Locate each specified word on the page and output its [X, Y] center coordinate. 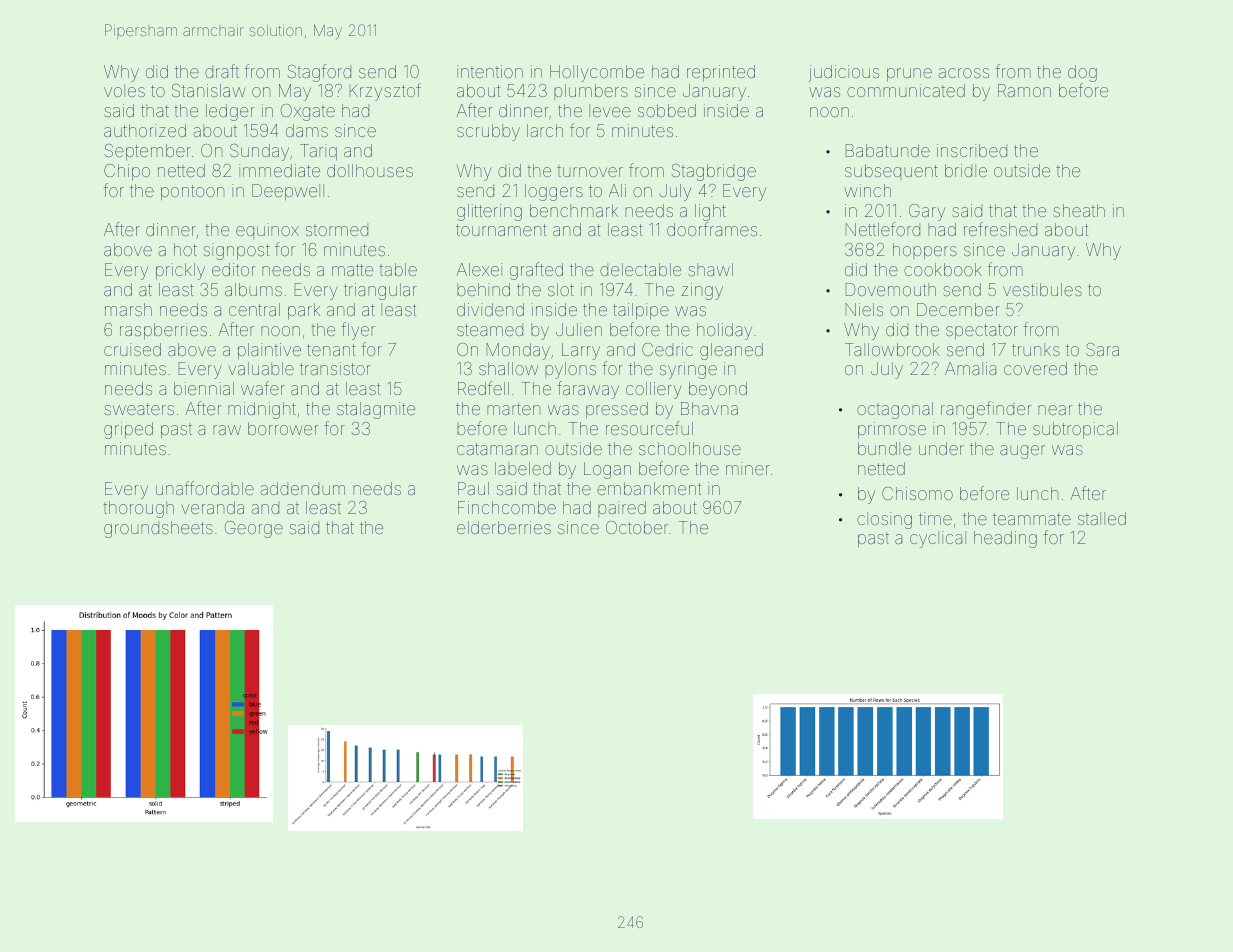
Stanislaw [209, 90]
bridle [966, 170]
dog [1082, 73]
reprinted [721, 73]
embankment [649, 488]
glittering [489, 212]
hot [185, 249]
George [254, 529]
